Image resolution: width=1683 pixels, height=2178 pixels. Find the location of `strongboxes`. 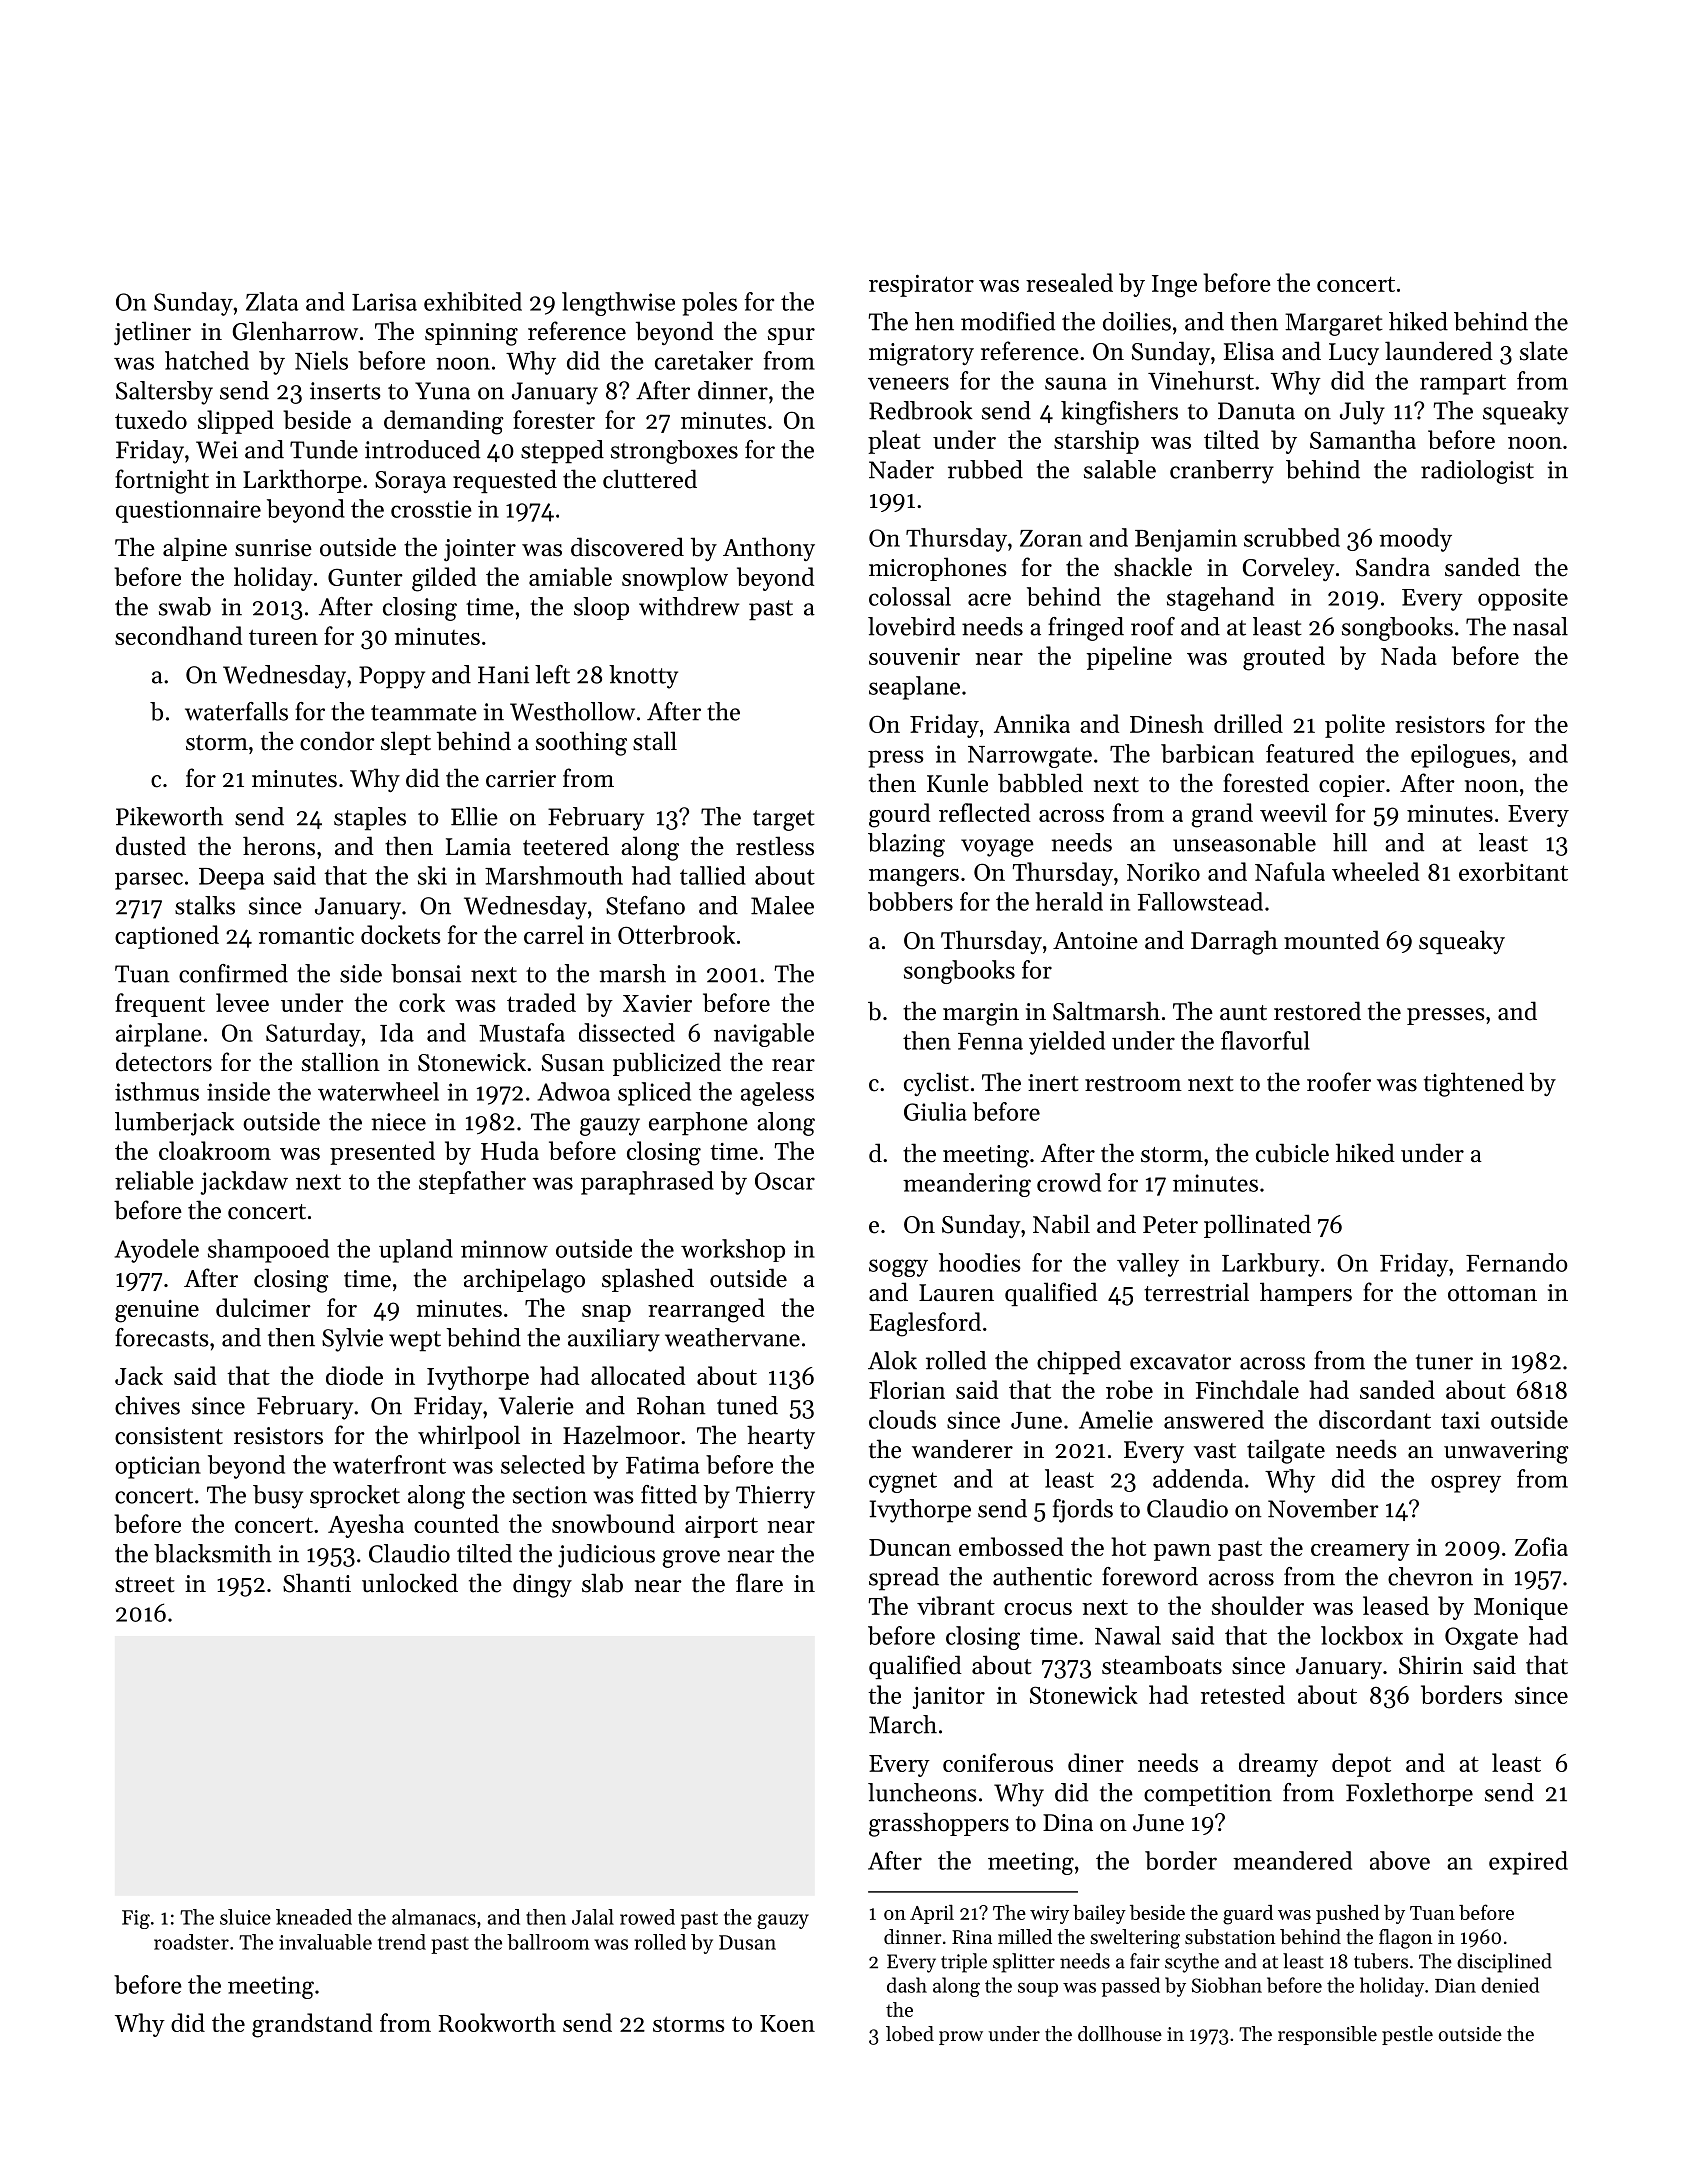

strongboxes is located at coordinates (674, 452).
